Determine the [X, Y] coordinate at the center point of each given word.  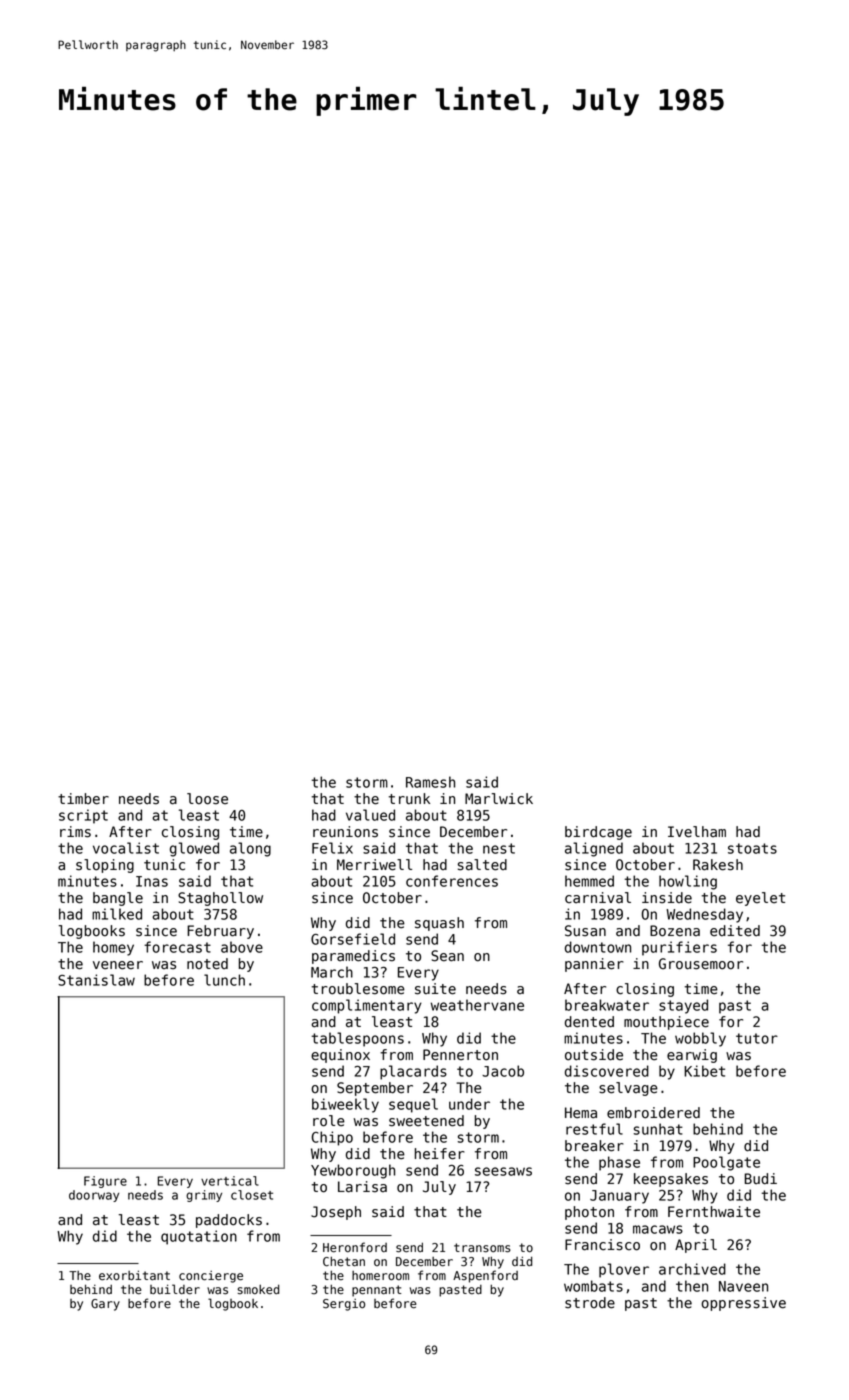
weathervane [477, 1005]
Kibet [704, 1071]
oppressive [743, 1304]
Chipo [332, 1138]
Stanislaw [96, 980]
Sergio [344, 1304]
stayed [683, 1006]
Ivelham [697, 832]
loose [207, 799]
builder [175, 1289]
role [329, 1121]
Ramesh [430, 782]
